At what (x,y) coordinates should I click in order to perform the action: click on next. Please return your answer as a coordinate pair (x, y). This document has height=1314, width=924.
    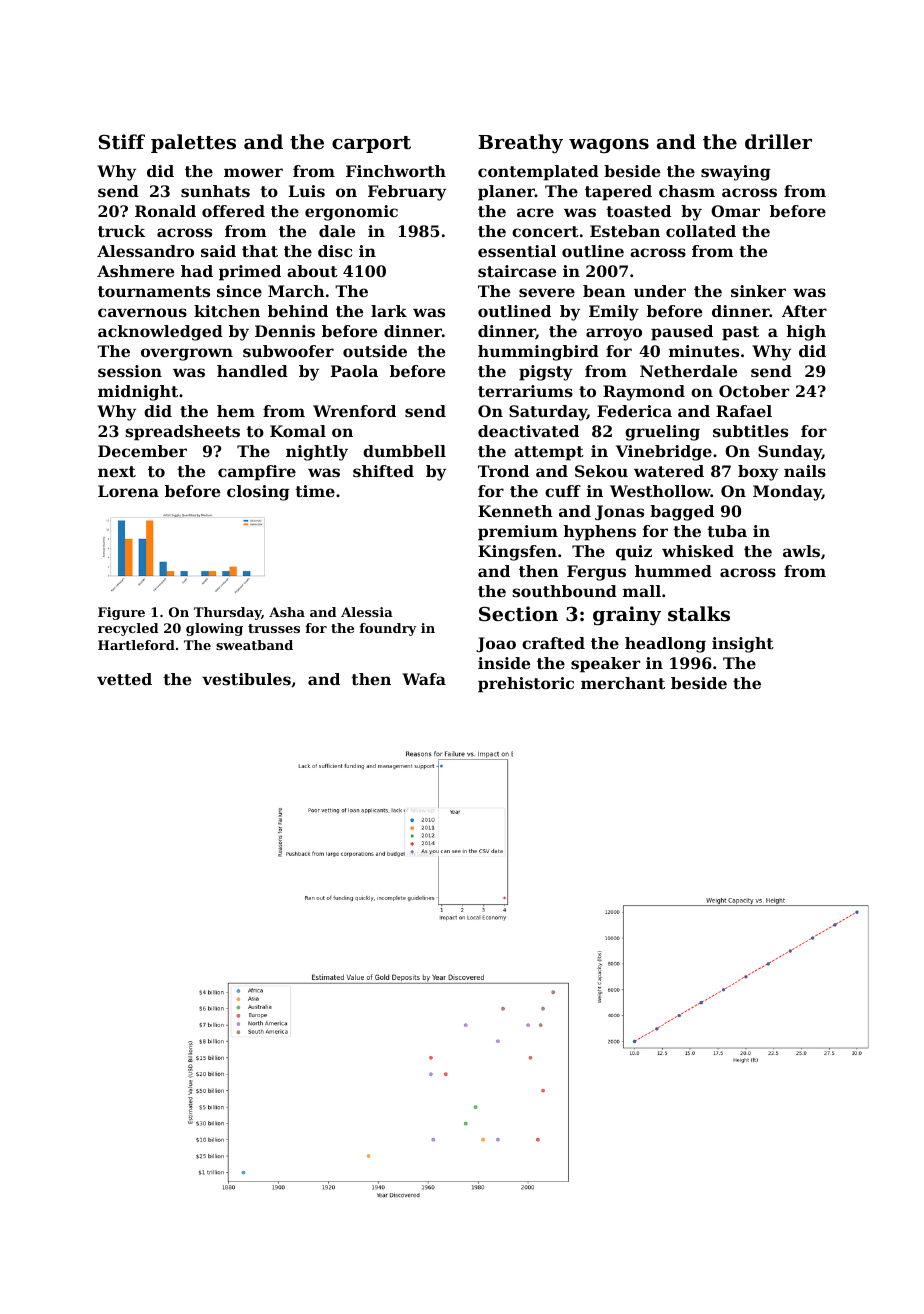
    Looking at the image, I should click on (117, 471).
